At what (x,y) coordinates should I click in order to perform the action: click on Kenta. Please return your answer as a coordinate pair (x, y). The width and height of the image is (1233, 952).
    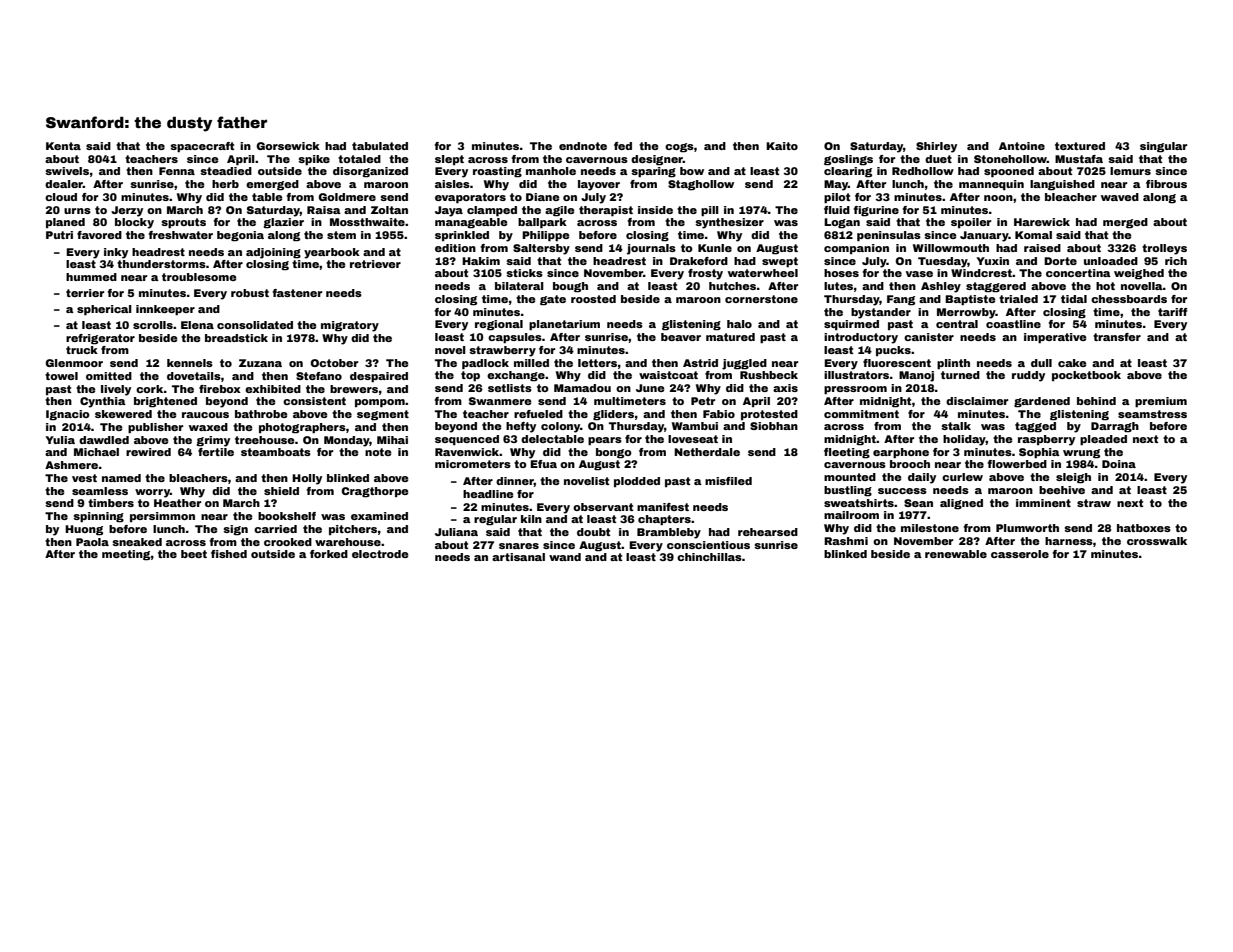
    Looking at the image, I should click on (63, 146).
